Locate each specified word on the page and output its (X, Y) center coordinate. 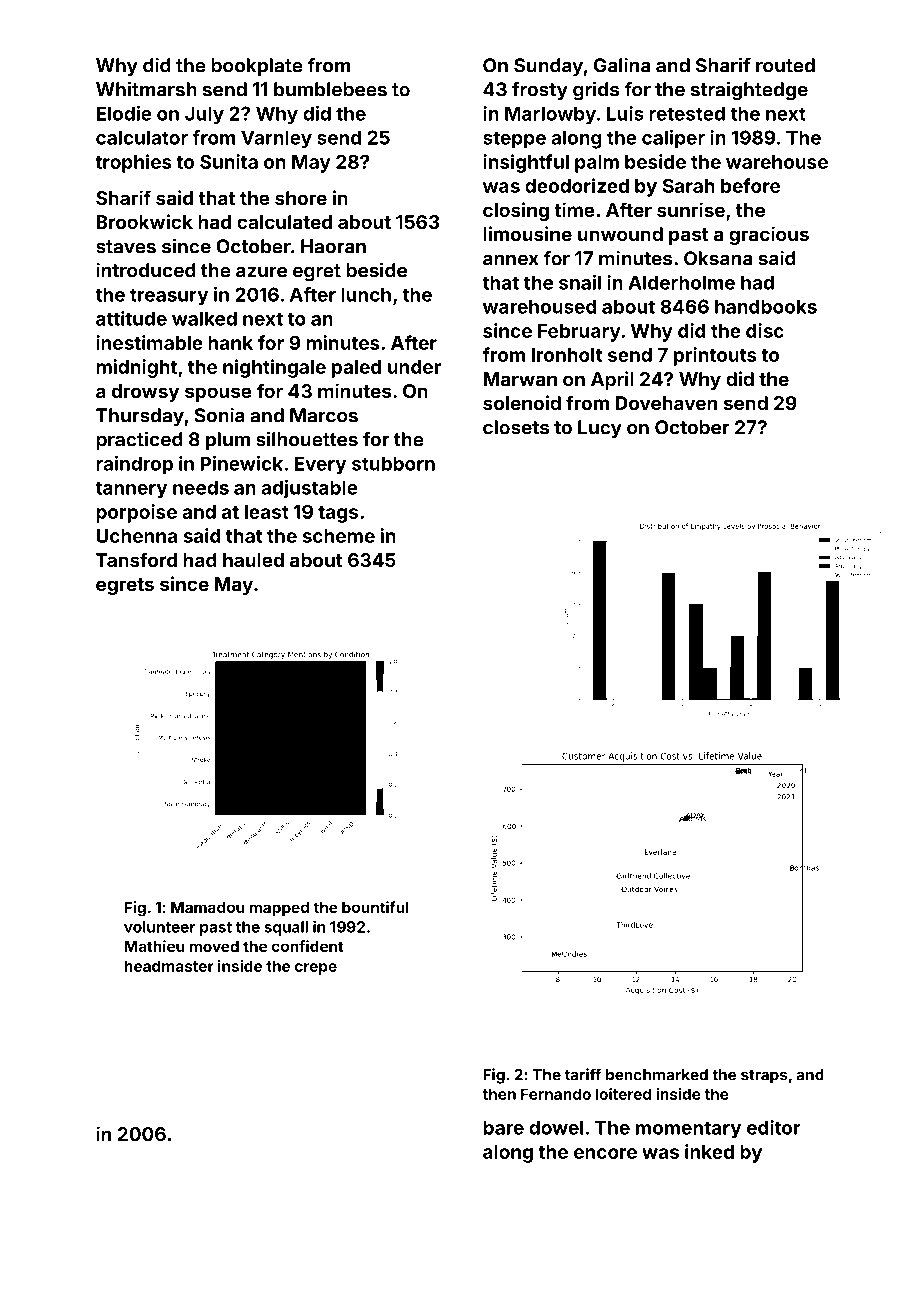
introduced (146, 270)
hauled (253, 560)
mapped (279, 909)
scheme (338, 536)
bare (503, 1127)
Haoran (333, 246)
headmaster (169, 966)
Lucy (600, 429)
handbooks (766, 306)
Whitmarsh (146, 89)
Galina (622, 65)
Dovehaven (666, 403)
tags (338, 514)
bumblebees (330, 89)
